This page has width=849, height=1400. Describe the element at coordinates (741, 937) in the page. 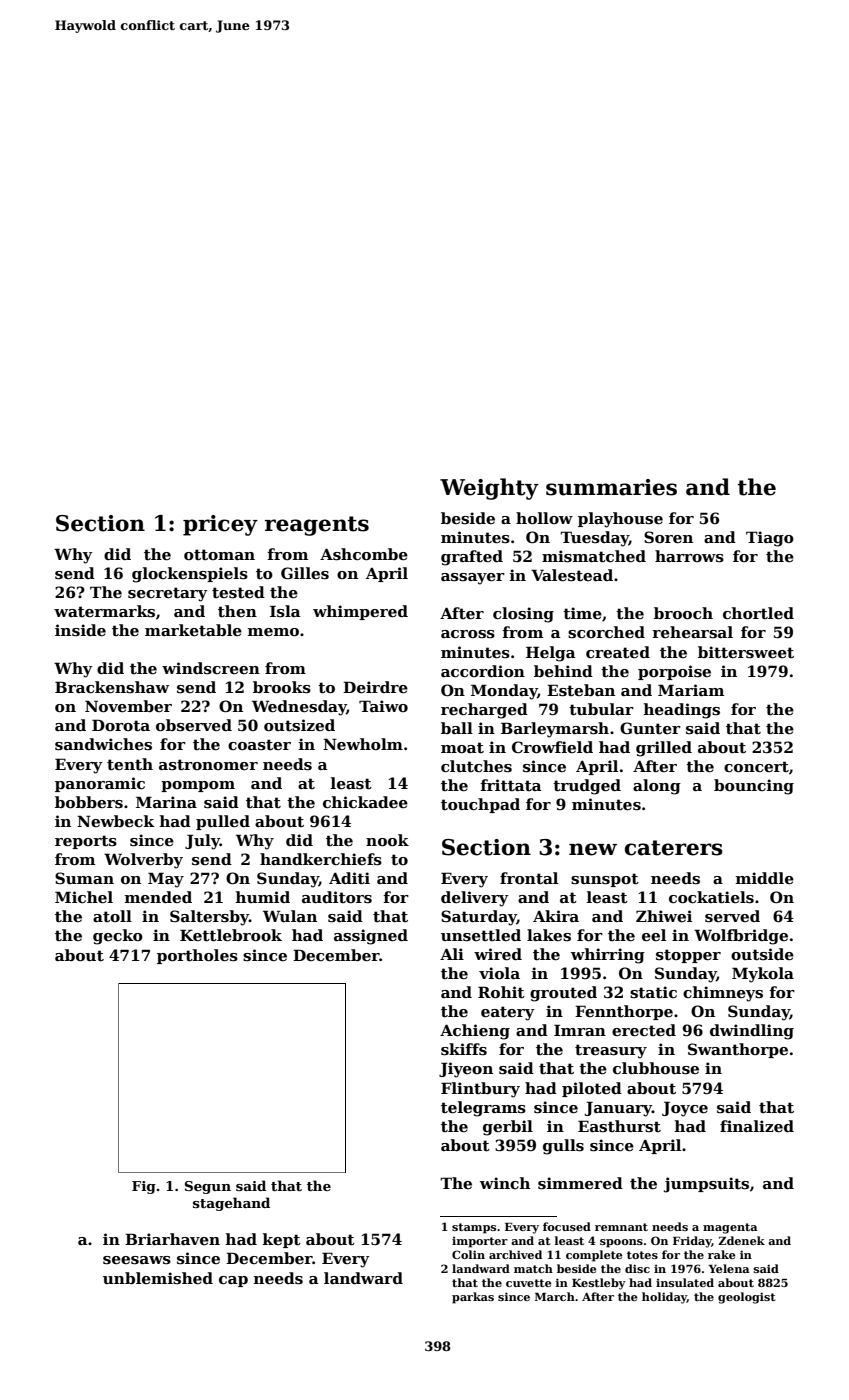

I see `Wolfbridge` at that location.
